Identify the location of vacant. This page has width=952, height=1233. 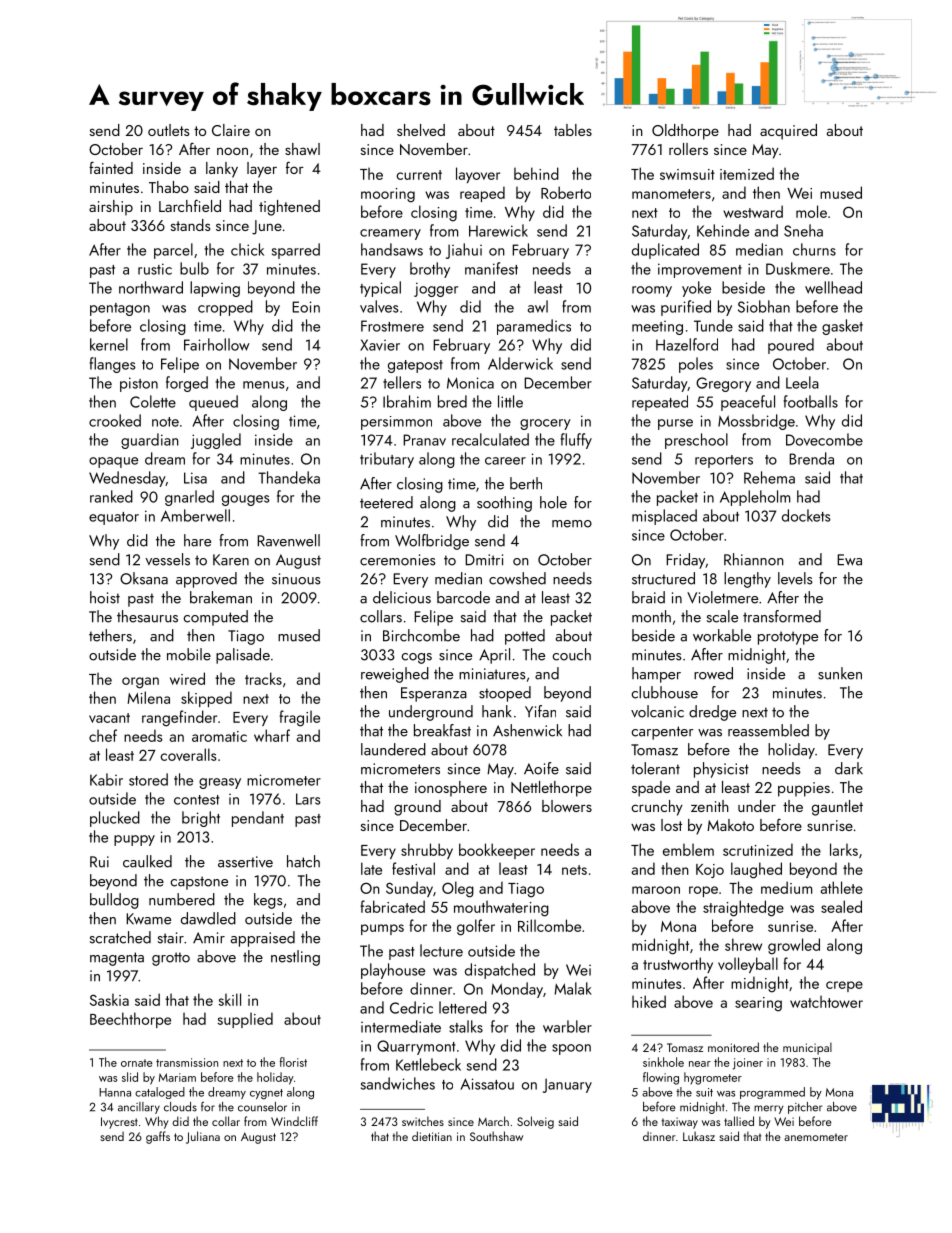
(109, 718).
